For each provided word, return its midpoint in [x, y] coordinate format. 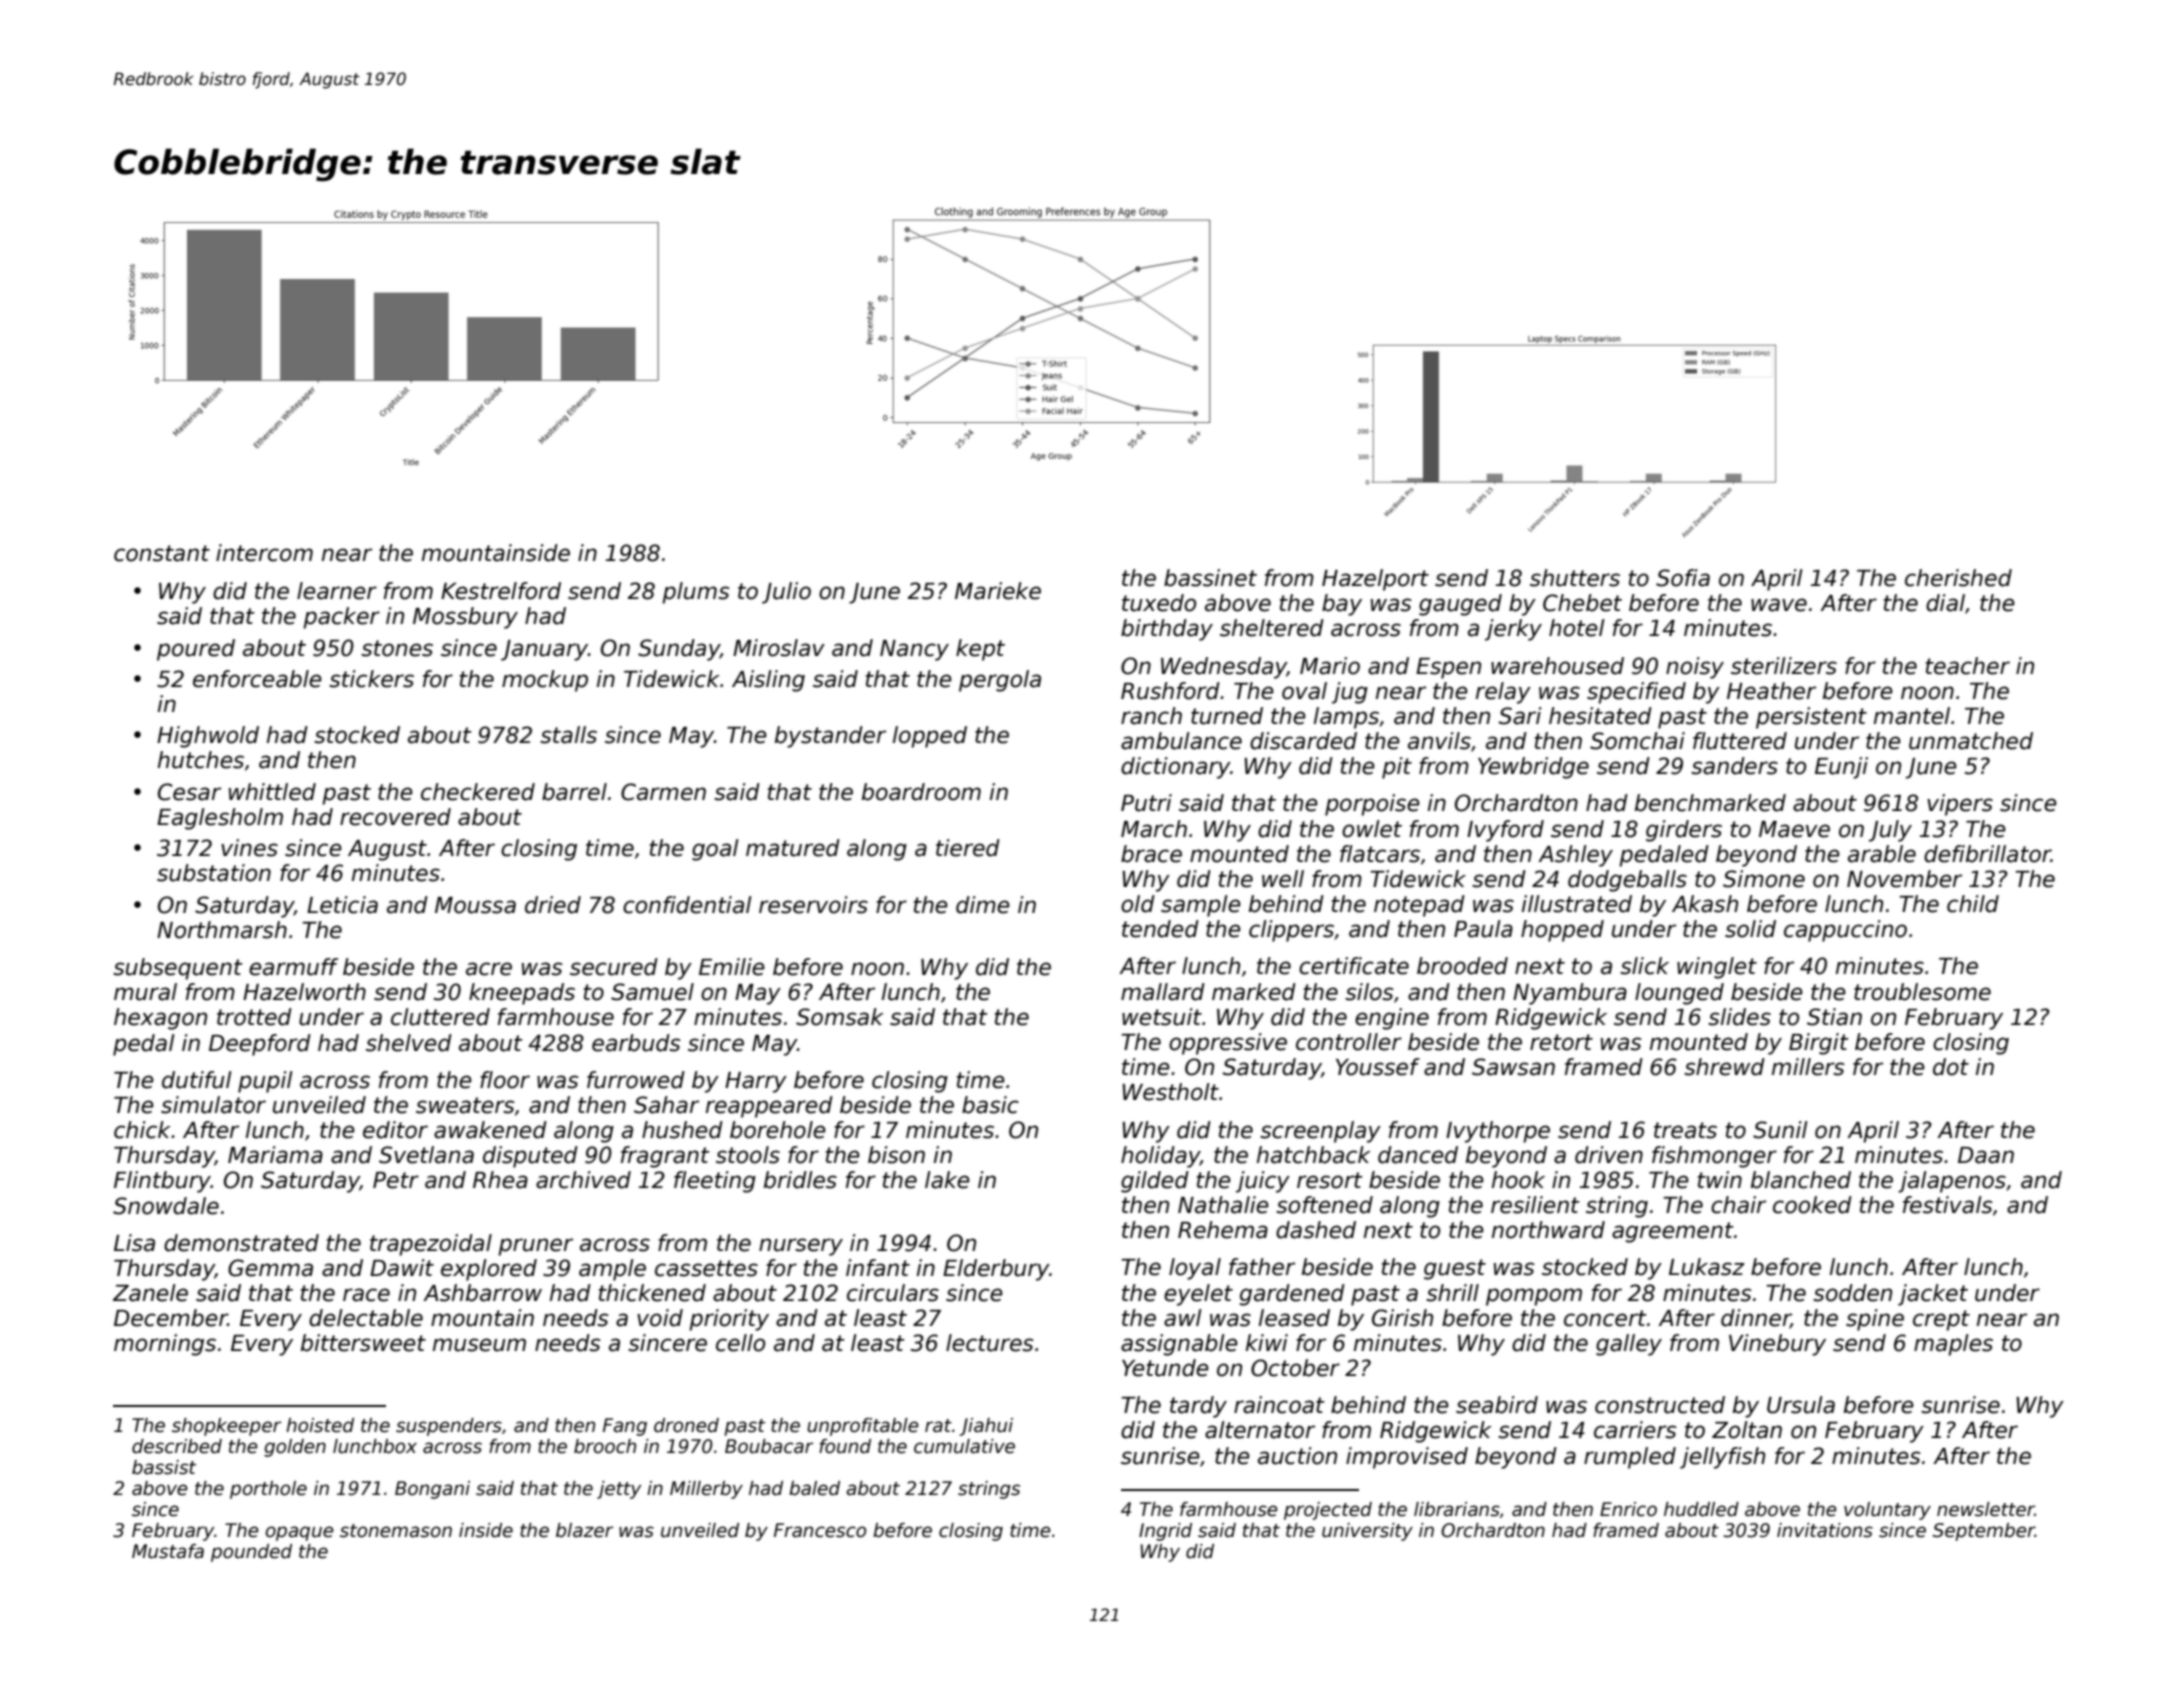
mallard [1163, 992]
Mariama [275, 1155]
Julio [786, 593]
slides [1739, 1017]
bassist [164, 1467]
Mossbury [465, 618]
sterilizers [1784, 666]
